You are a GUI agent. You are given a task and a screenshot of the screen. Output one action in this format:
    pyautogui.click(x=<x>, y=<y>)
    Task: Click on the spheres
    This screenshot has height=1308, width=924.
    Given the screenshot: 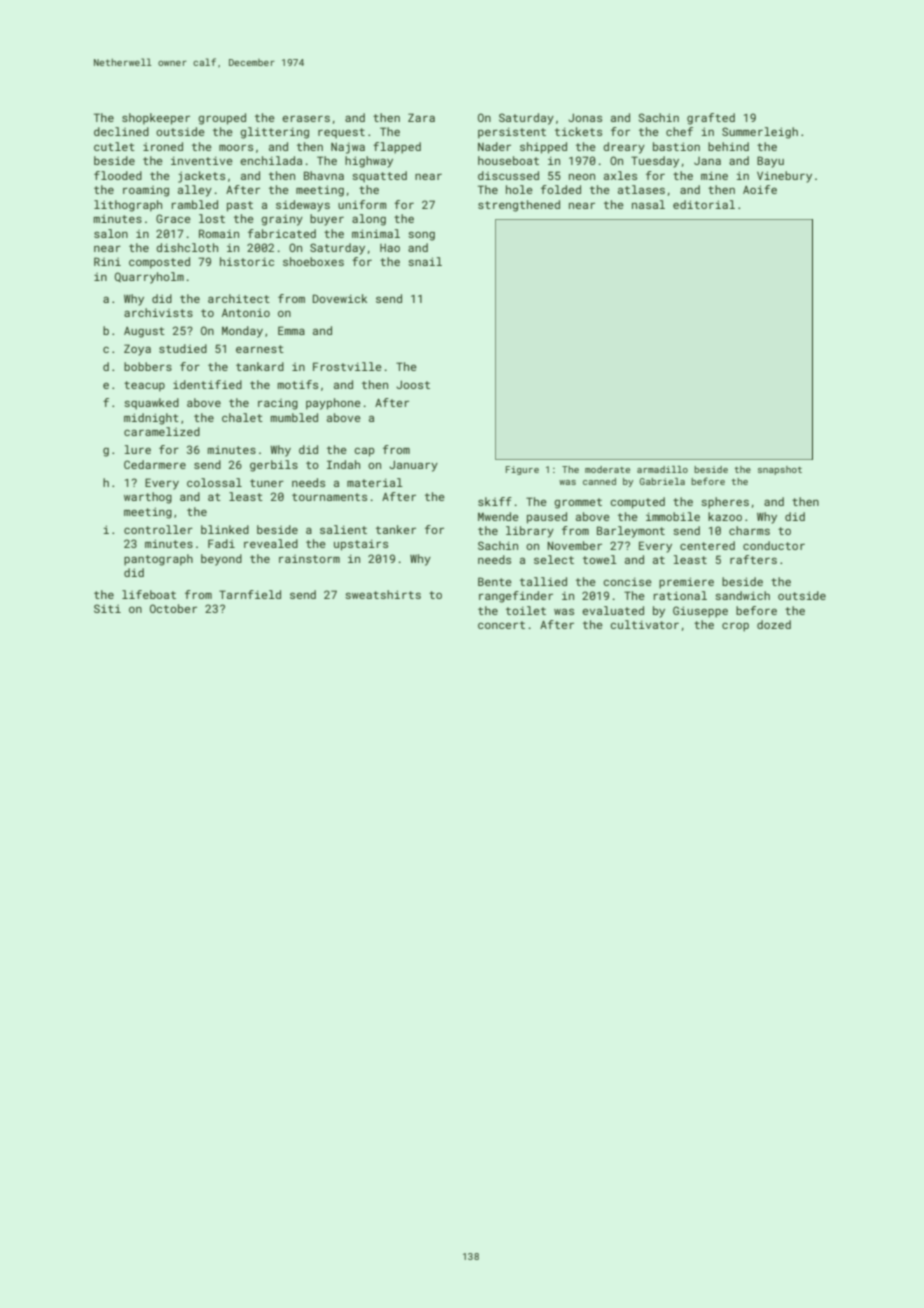 What is the action you would take?
    pyautogui.click(x=725, y=503)
